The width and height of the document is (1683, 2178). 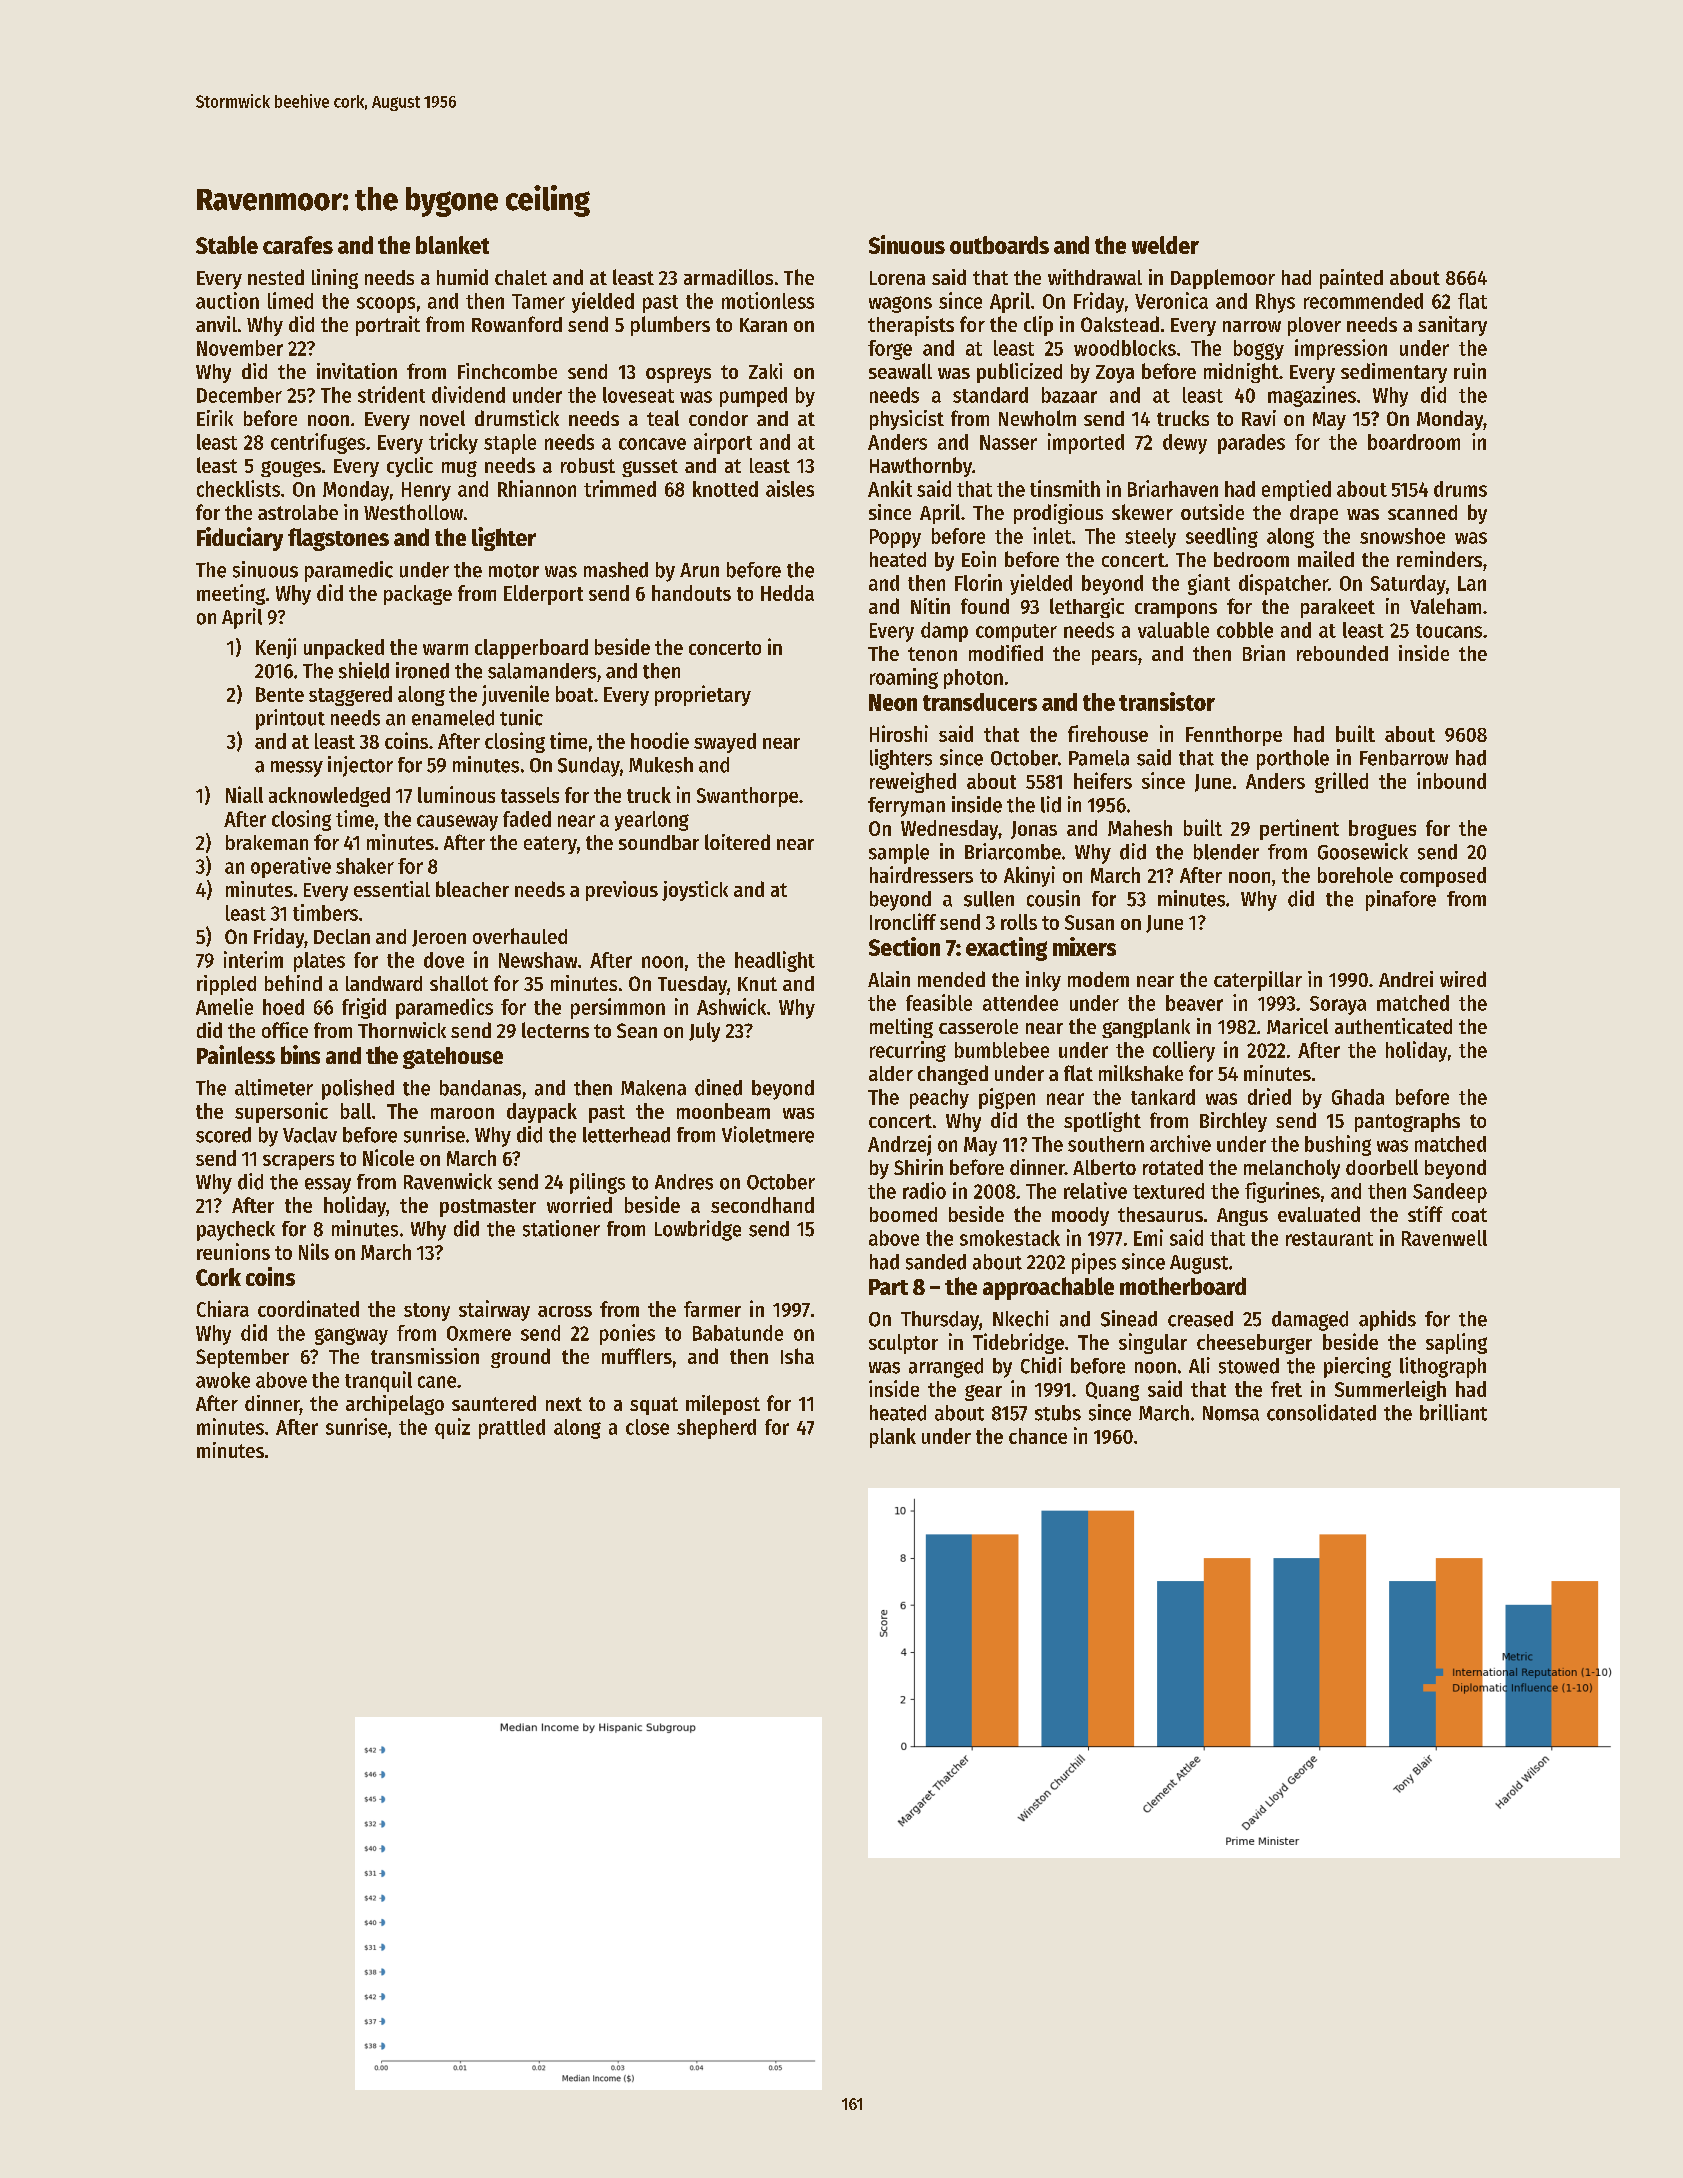 I want to click on armadillos, so click(x=728, y=277).
